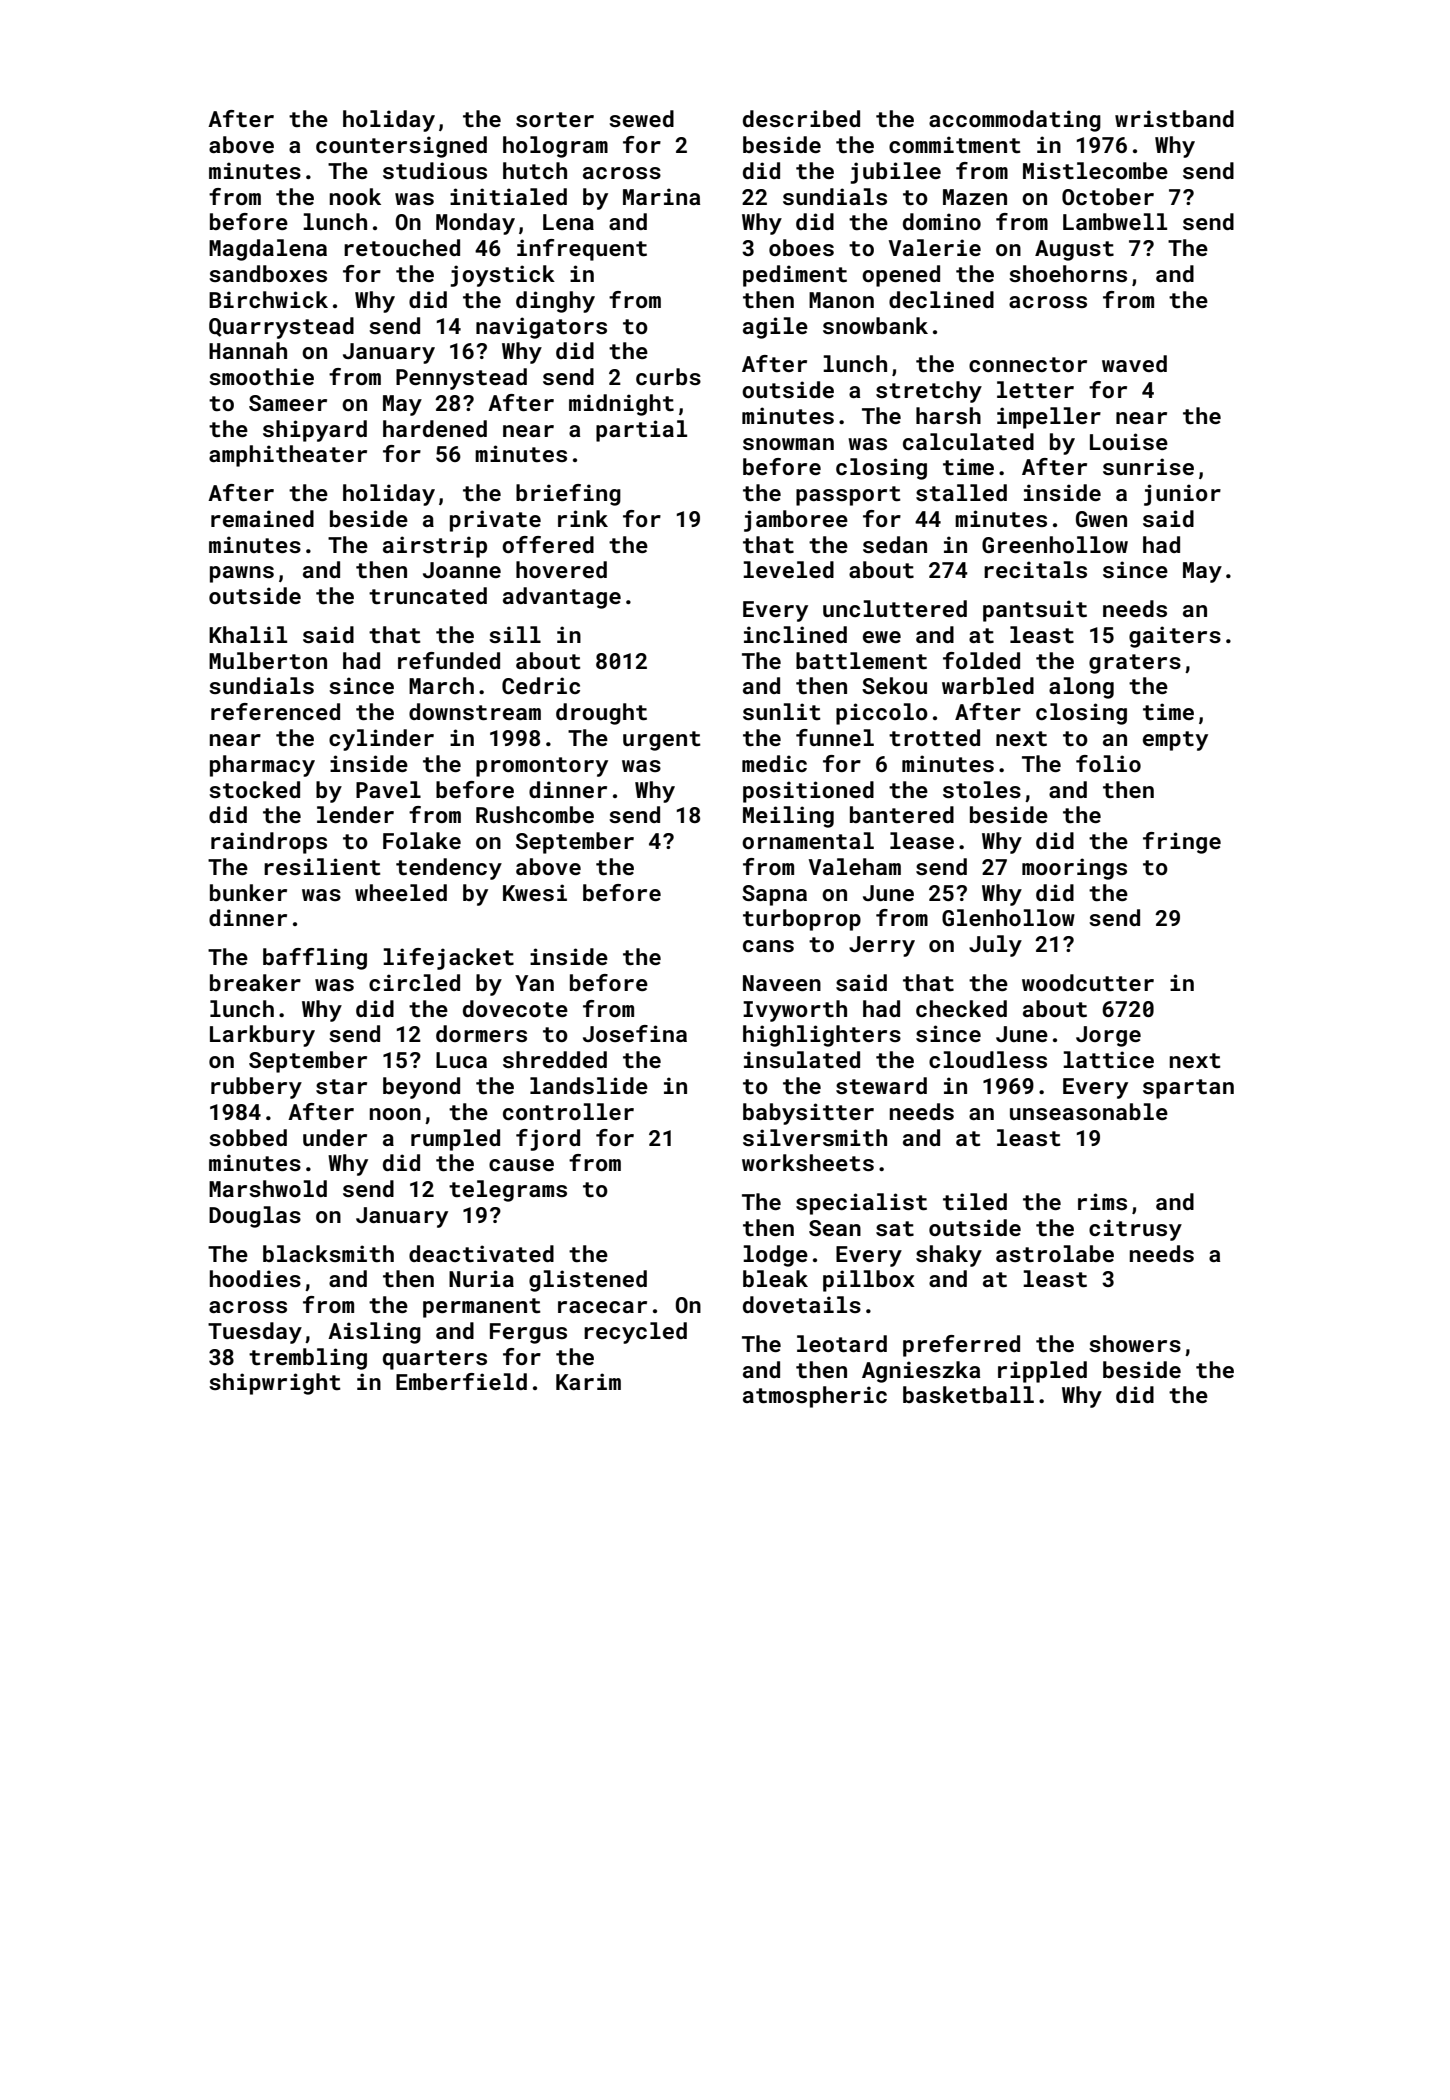 This screenshot has width=1450, height=2100. Describe the element at coordinates (795, 634) in the screenshot. I see `inclined` at that location.
